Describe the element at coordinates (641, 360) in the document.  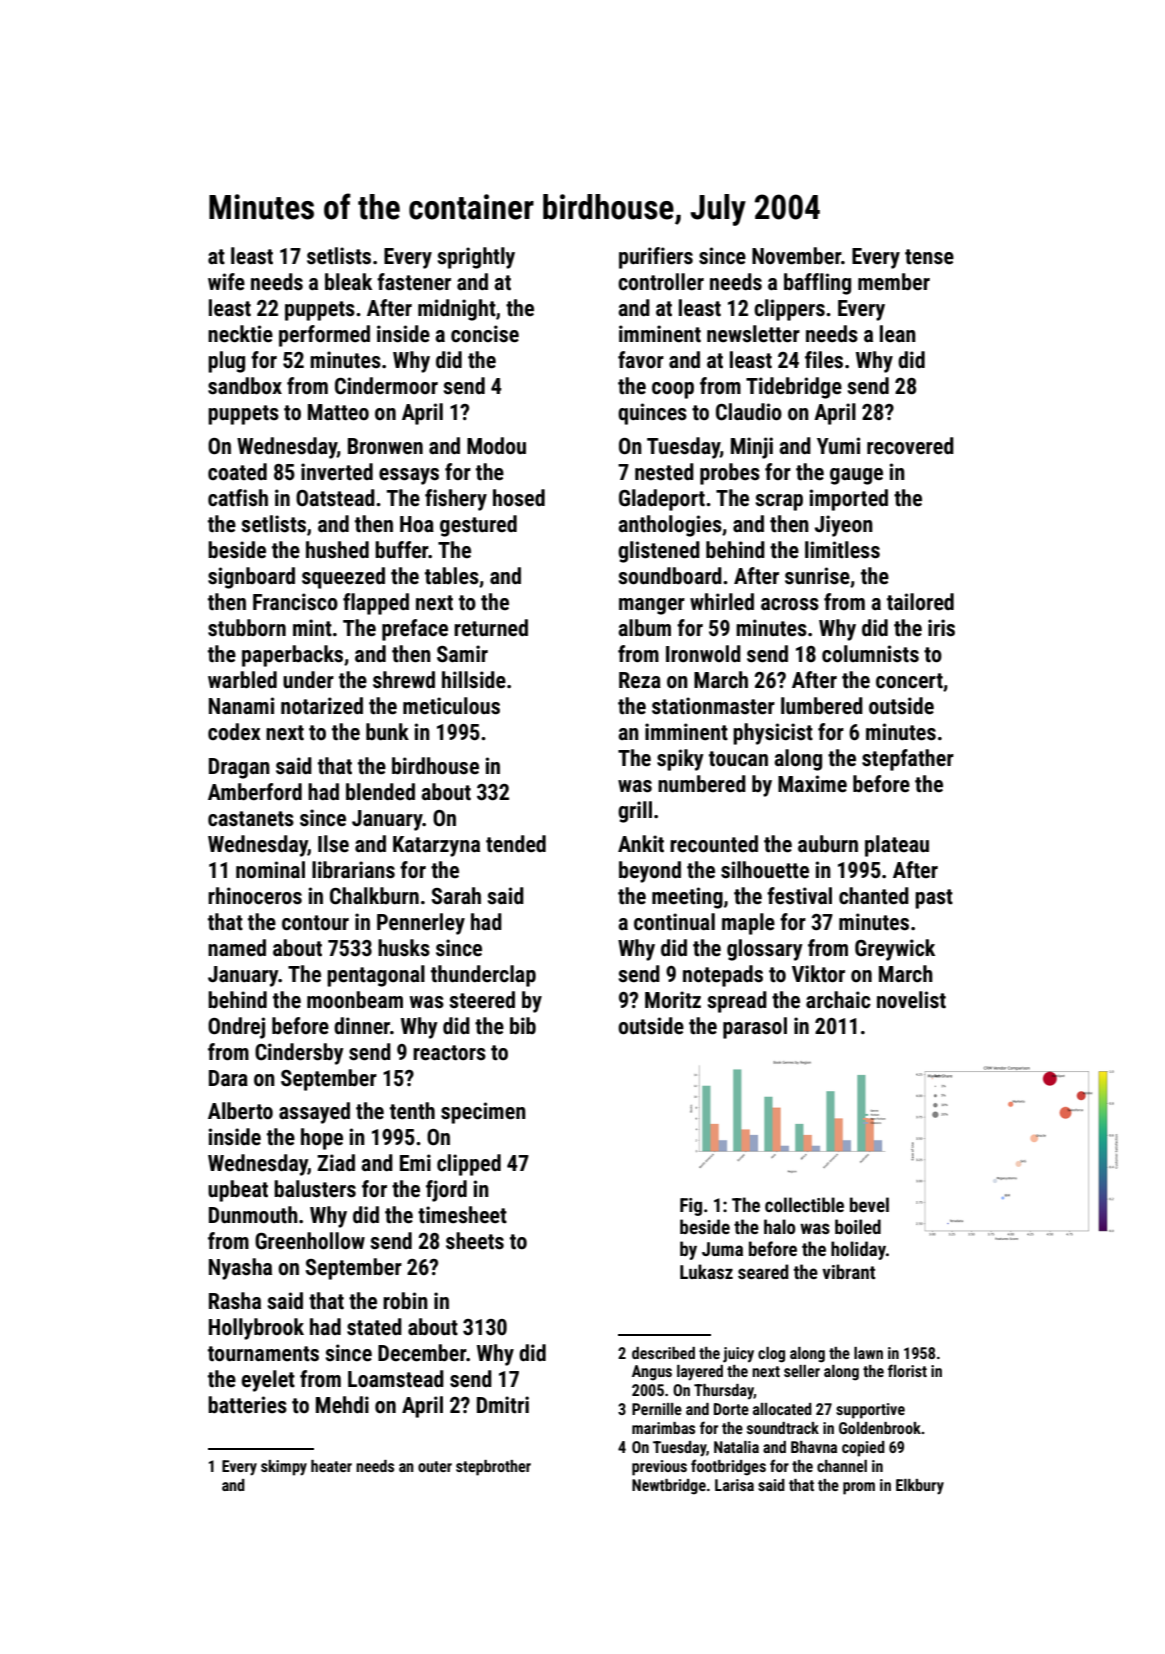
I see `favor` at that location.
